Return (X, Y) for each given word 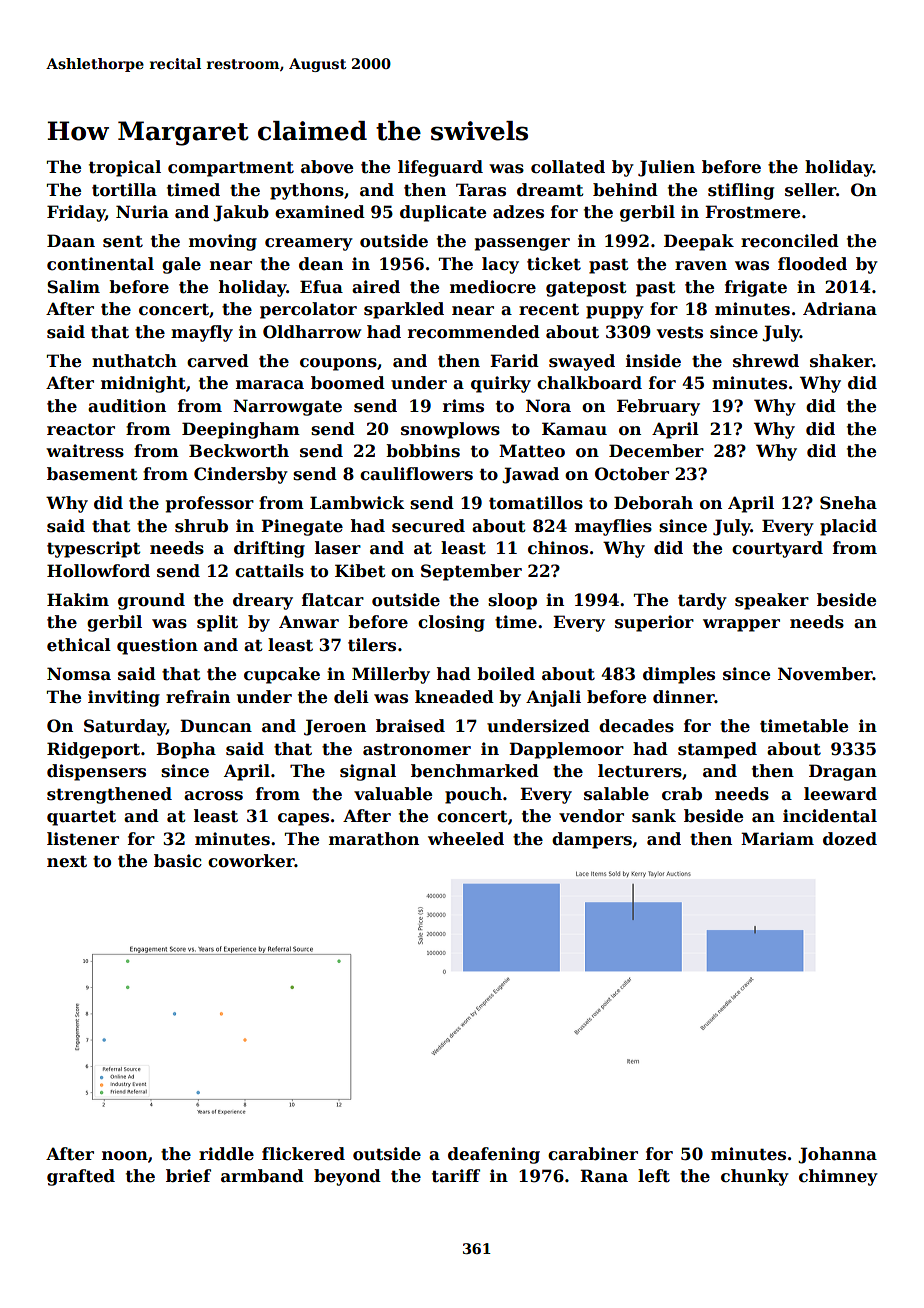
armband (262, 1176)
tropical (125, 168)
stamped (717, 750)
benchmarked (475, 771)
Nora (548, 406)
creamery (309, 244)
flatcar (333, 600)
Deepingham (241, 430)
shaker (841, 361)
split (217, 623)
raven (701, 266)
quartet (81, 818)
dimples (679, 675)
